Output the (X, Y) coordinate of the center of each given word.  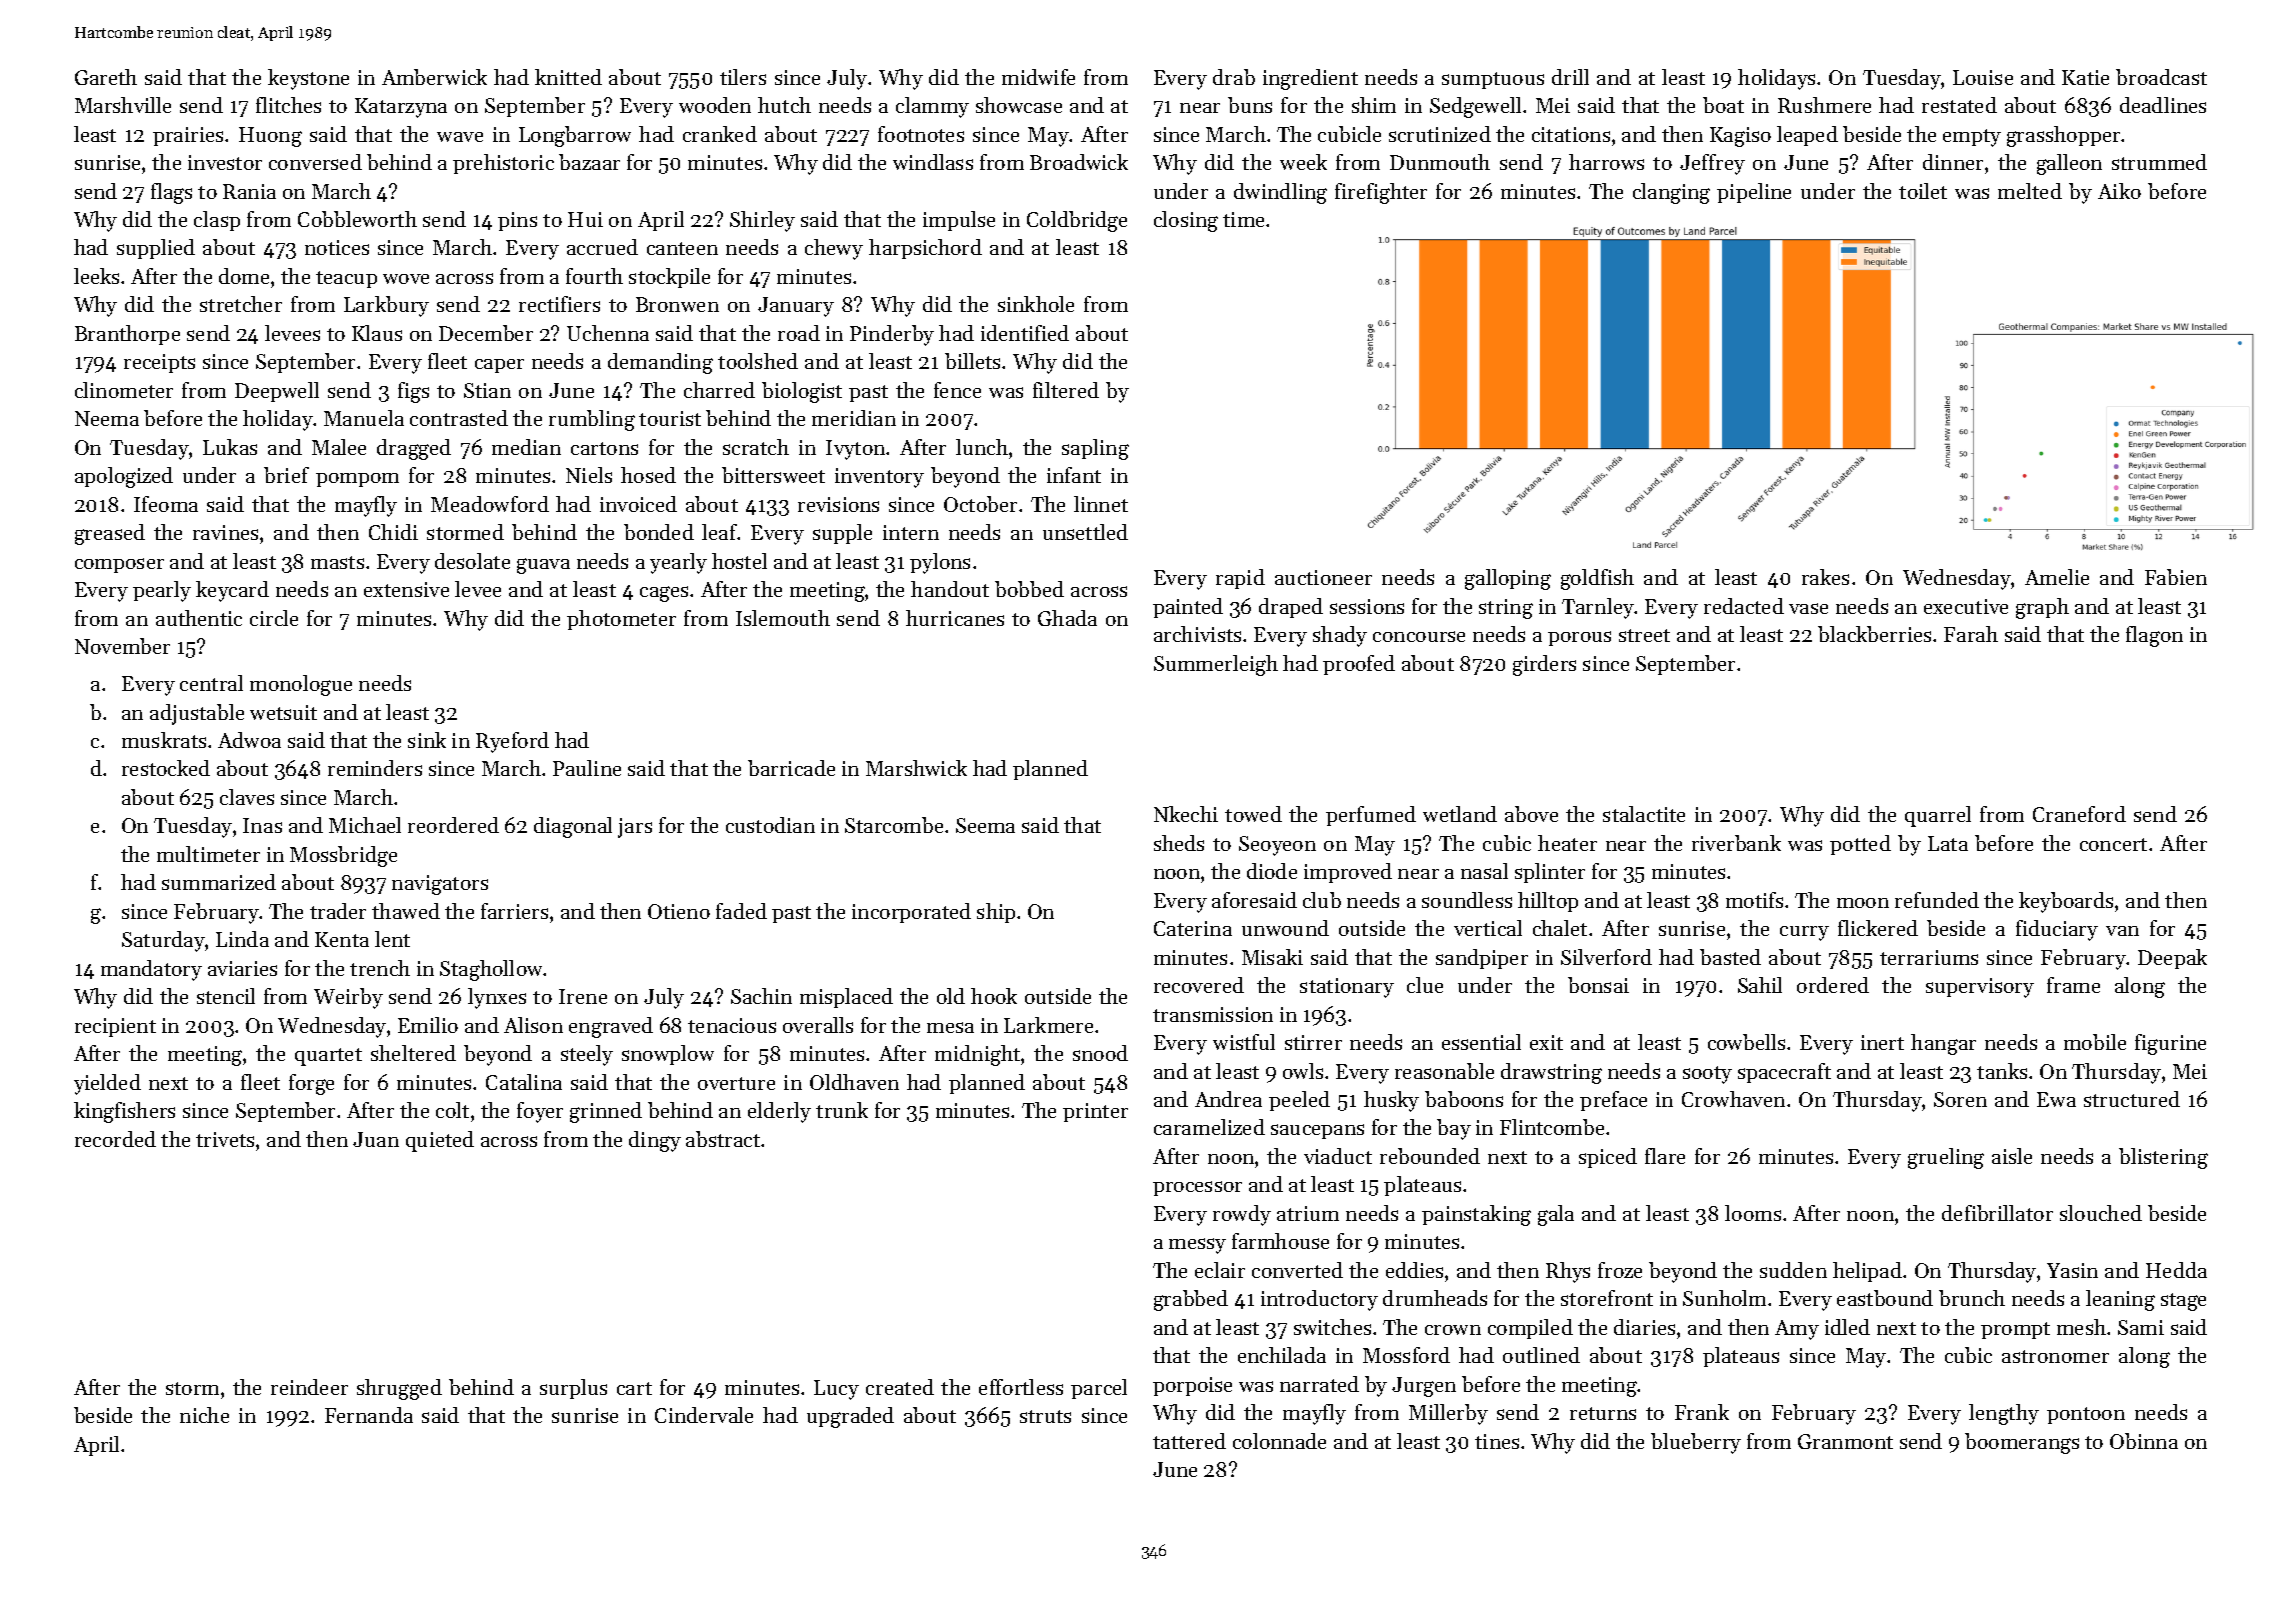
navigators (440, 885)
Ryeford (512, 742)
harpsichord (925, 249)
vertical (1488, 928)
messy (1197, 1246)
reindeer (309, 1387)
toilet (1923, 191)
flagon (2154, 636)
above (1531, 814)
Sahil (1760, 985)
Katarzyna (401, 108)
